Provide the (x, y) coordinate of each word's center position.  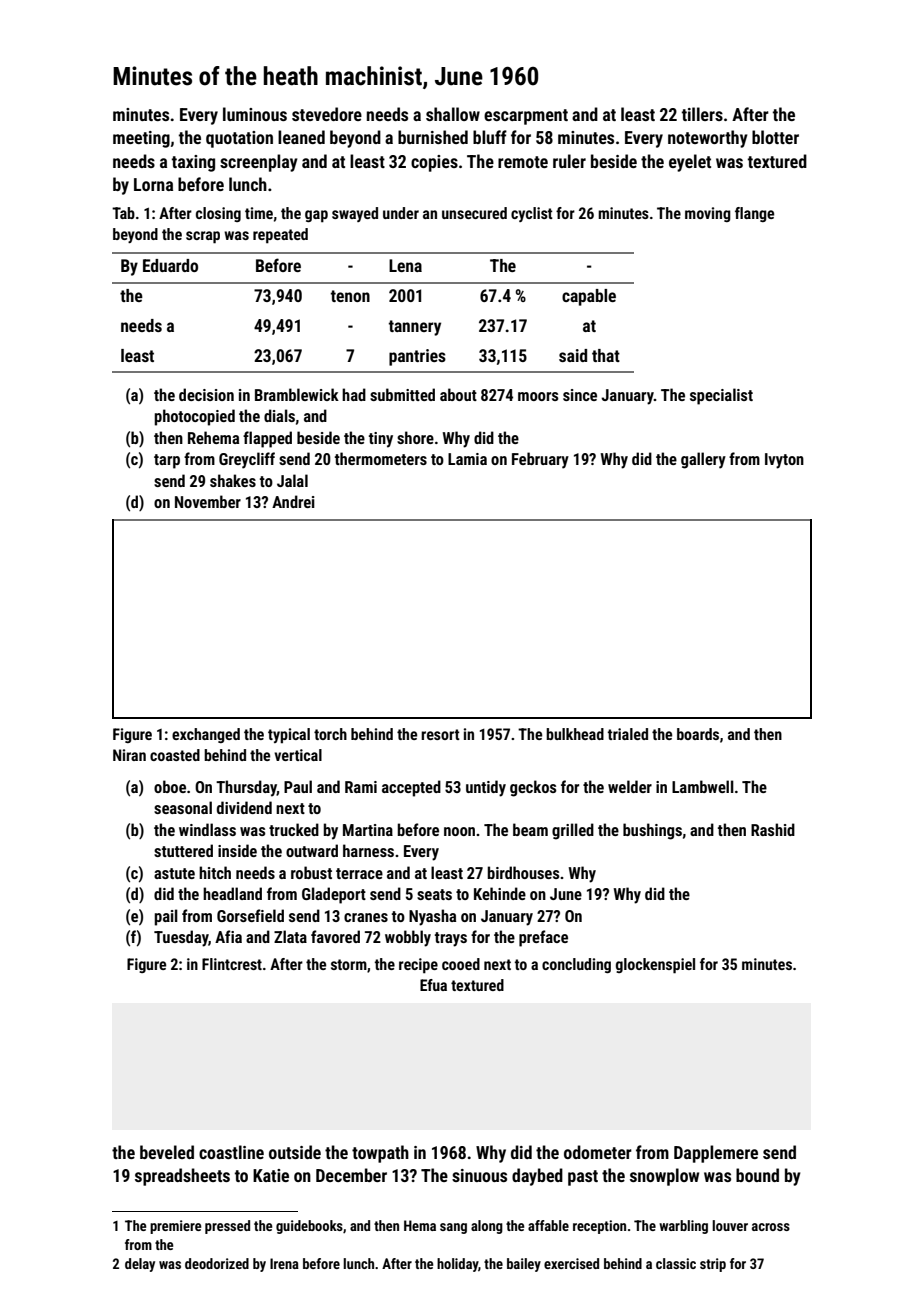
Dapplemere (716, 1154)
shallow (453, 114)
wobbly (408, 938)
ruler (569, 161)
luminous (255, 114)
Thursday (246, 788)
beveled (167, 1152)
